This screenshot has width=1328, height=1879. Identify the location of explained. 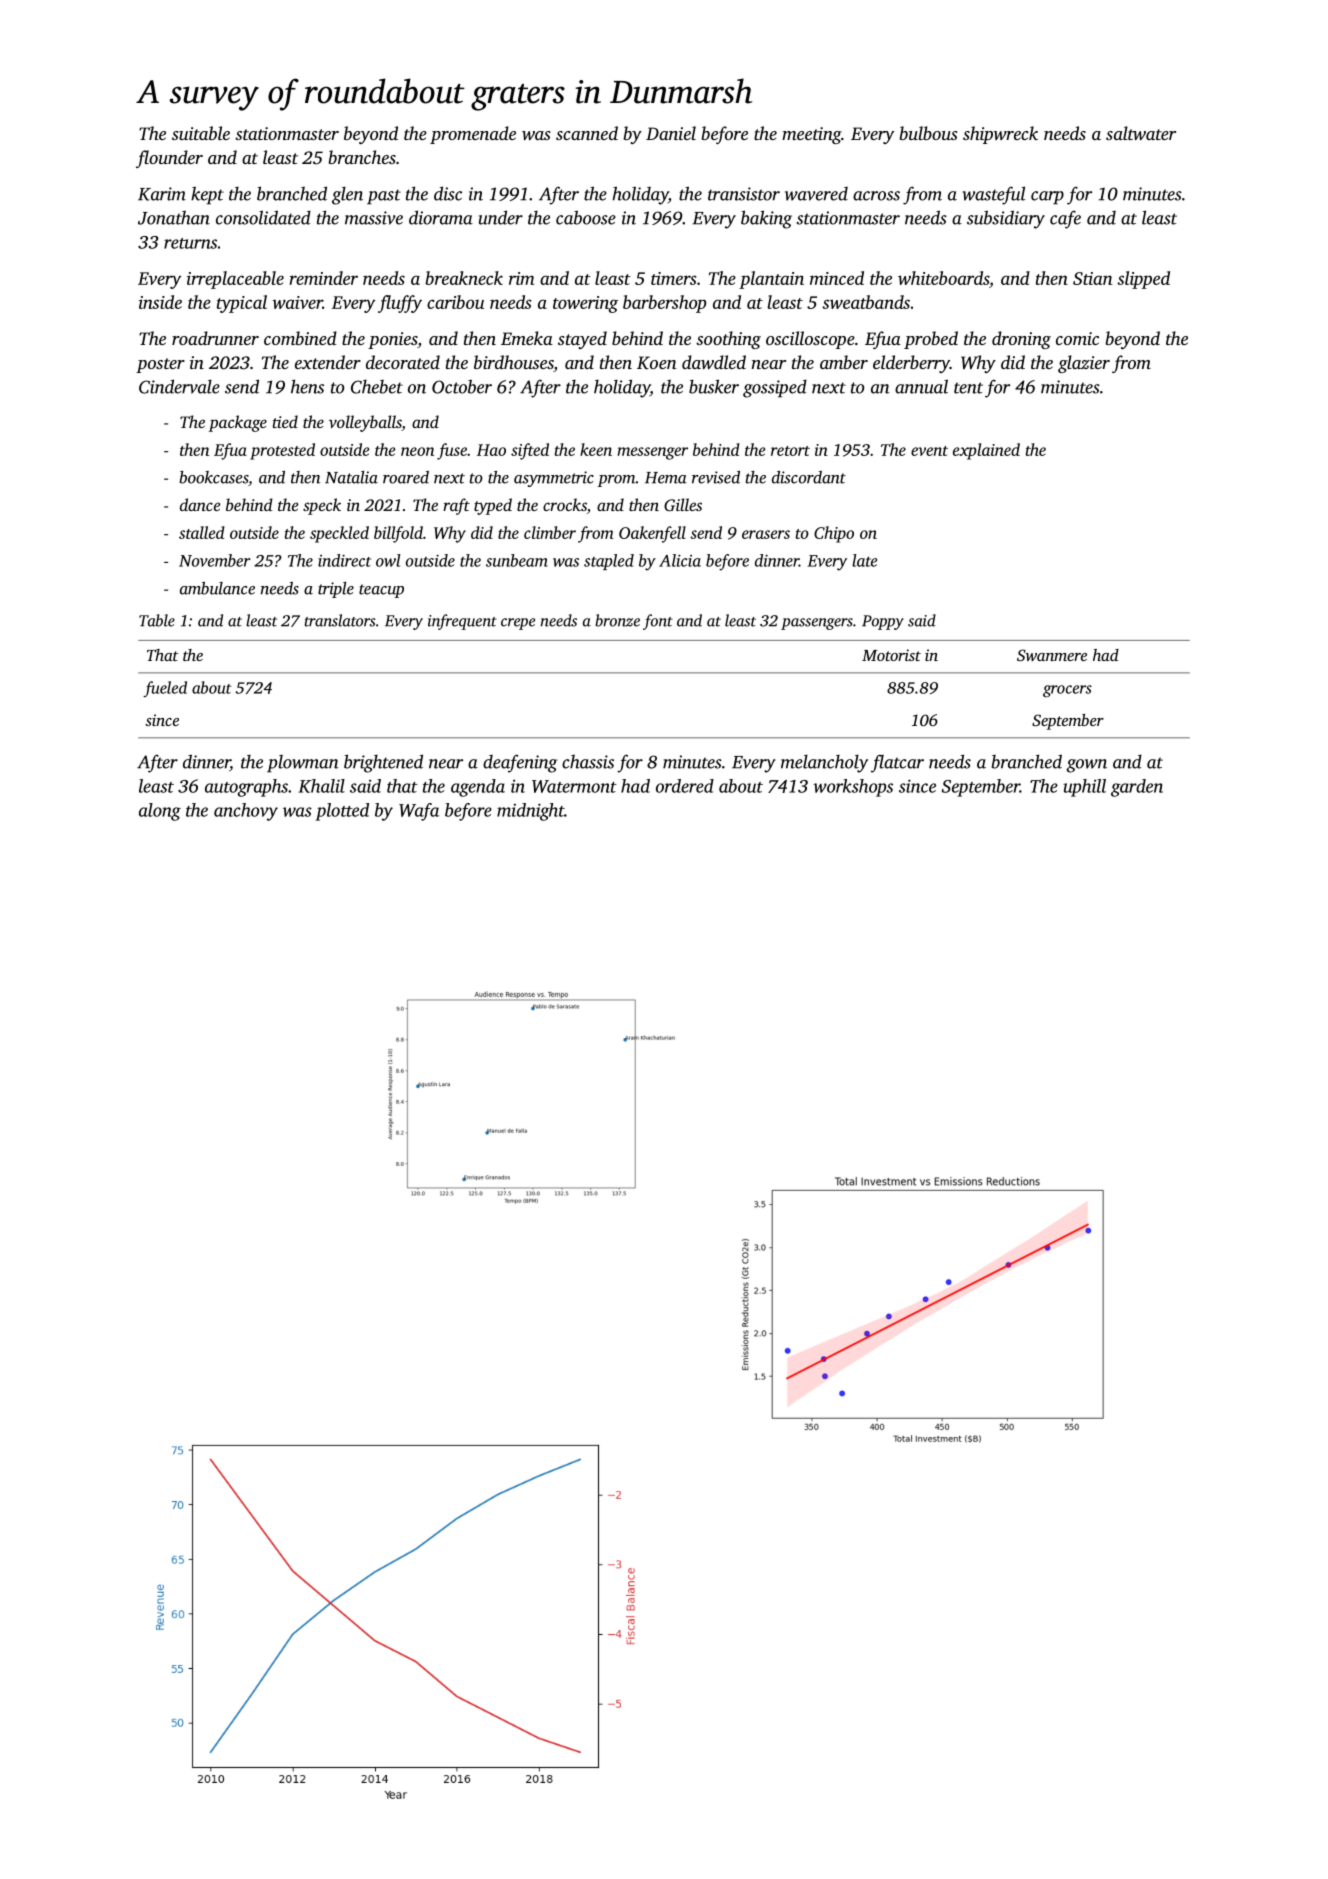
(986, 451).
